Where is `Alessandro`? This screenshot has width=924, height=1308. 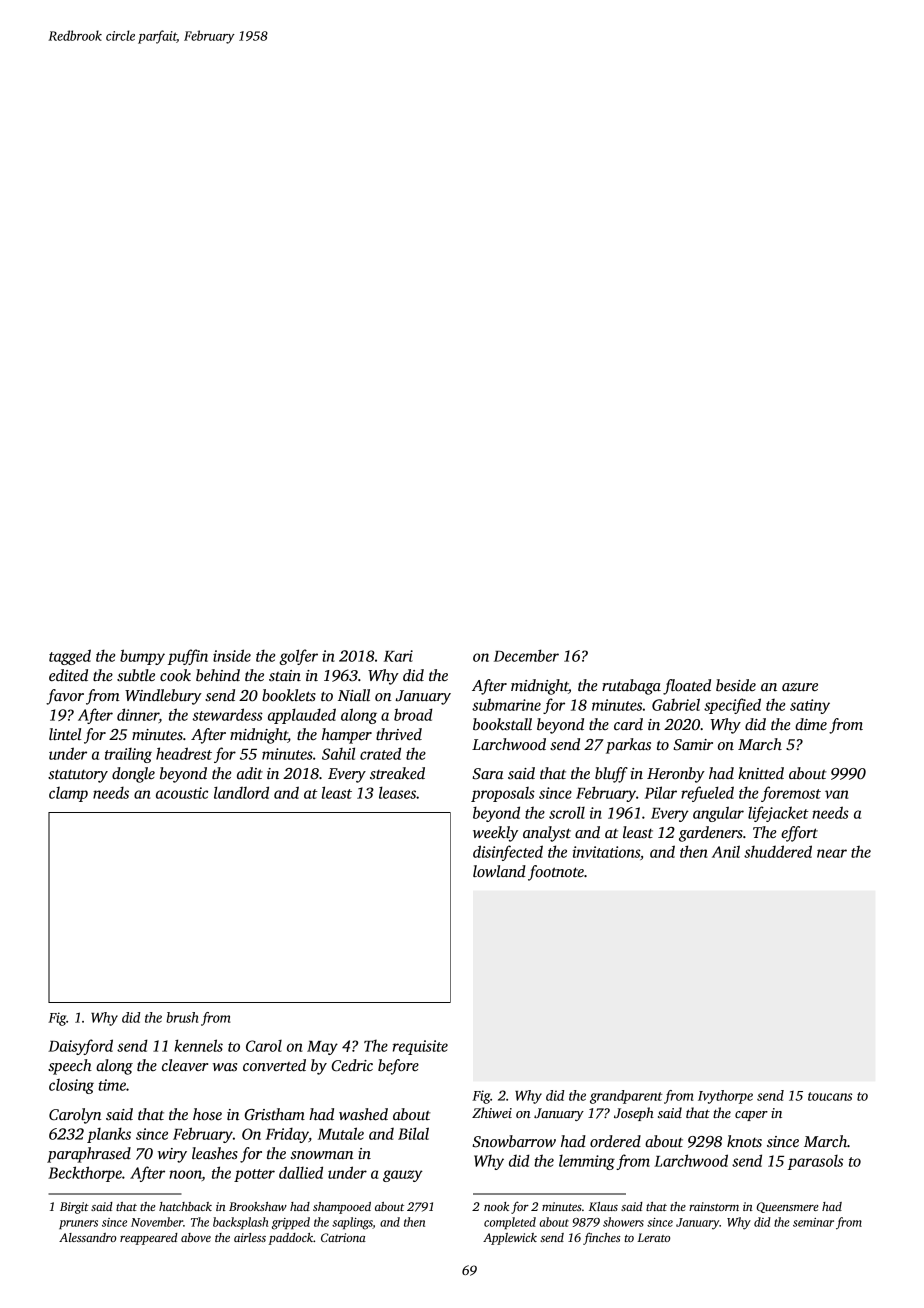
Alessandro is located at coordinates (87, 1237).
